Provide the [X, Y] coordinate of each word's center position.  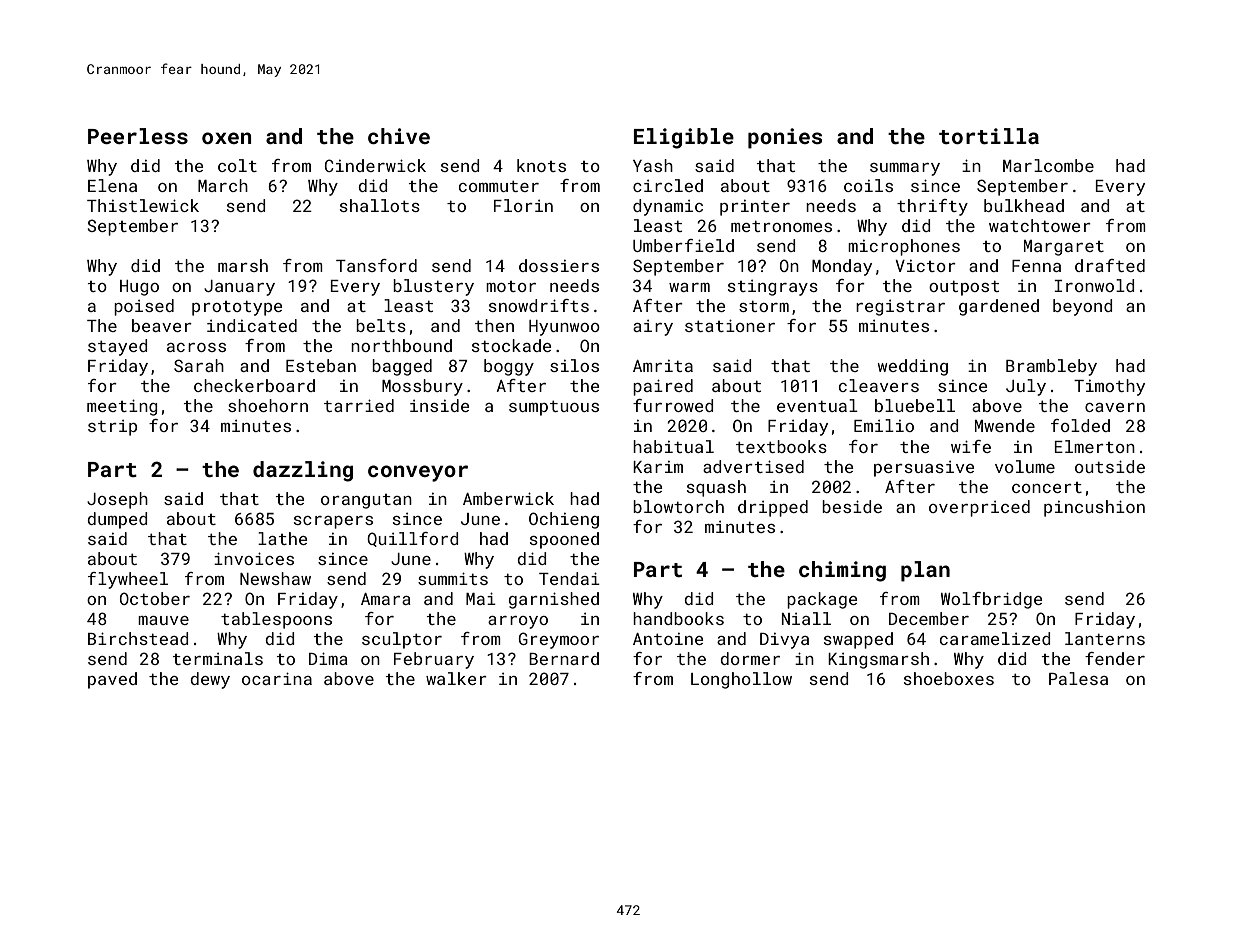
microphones [904, 247]
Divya [784, 641]
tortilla [989, 136]
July [1026, 387]
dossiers [559, 265]
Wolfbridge [991, 600]
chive [399, 136]
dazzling [303, 471]
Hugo [139, 288]
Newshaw [275, 578]
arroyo [518, 622]
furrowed [673, 405]
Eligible [684, 138]
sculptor [402, 640]
